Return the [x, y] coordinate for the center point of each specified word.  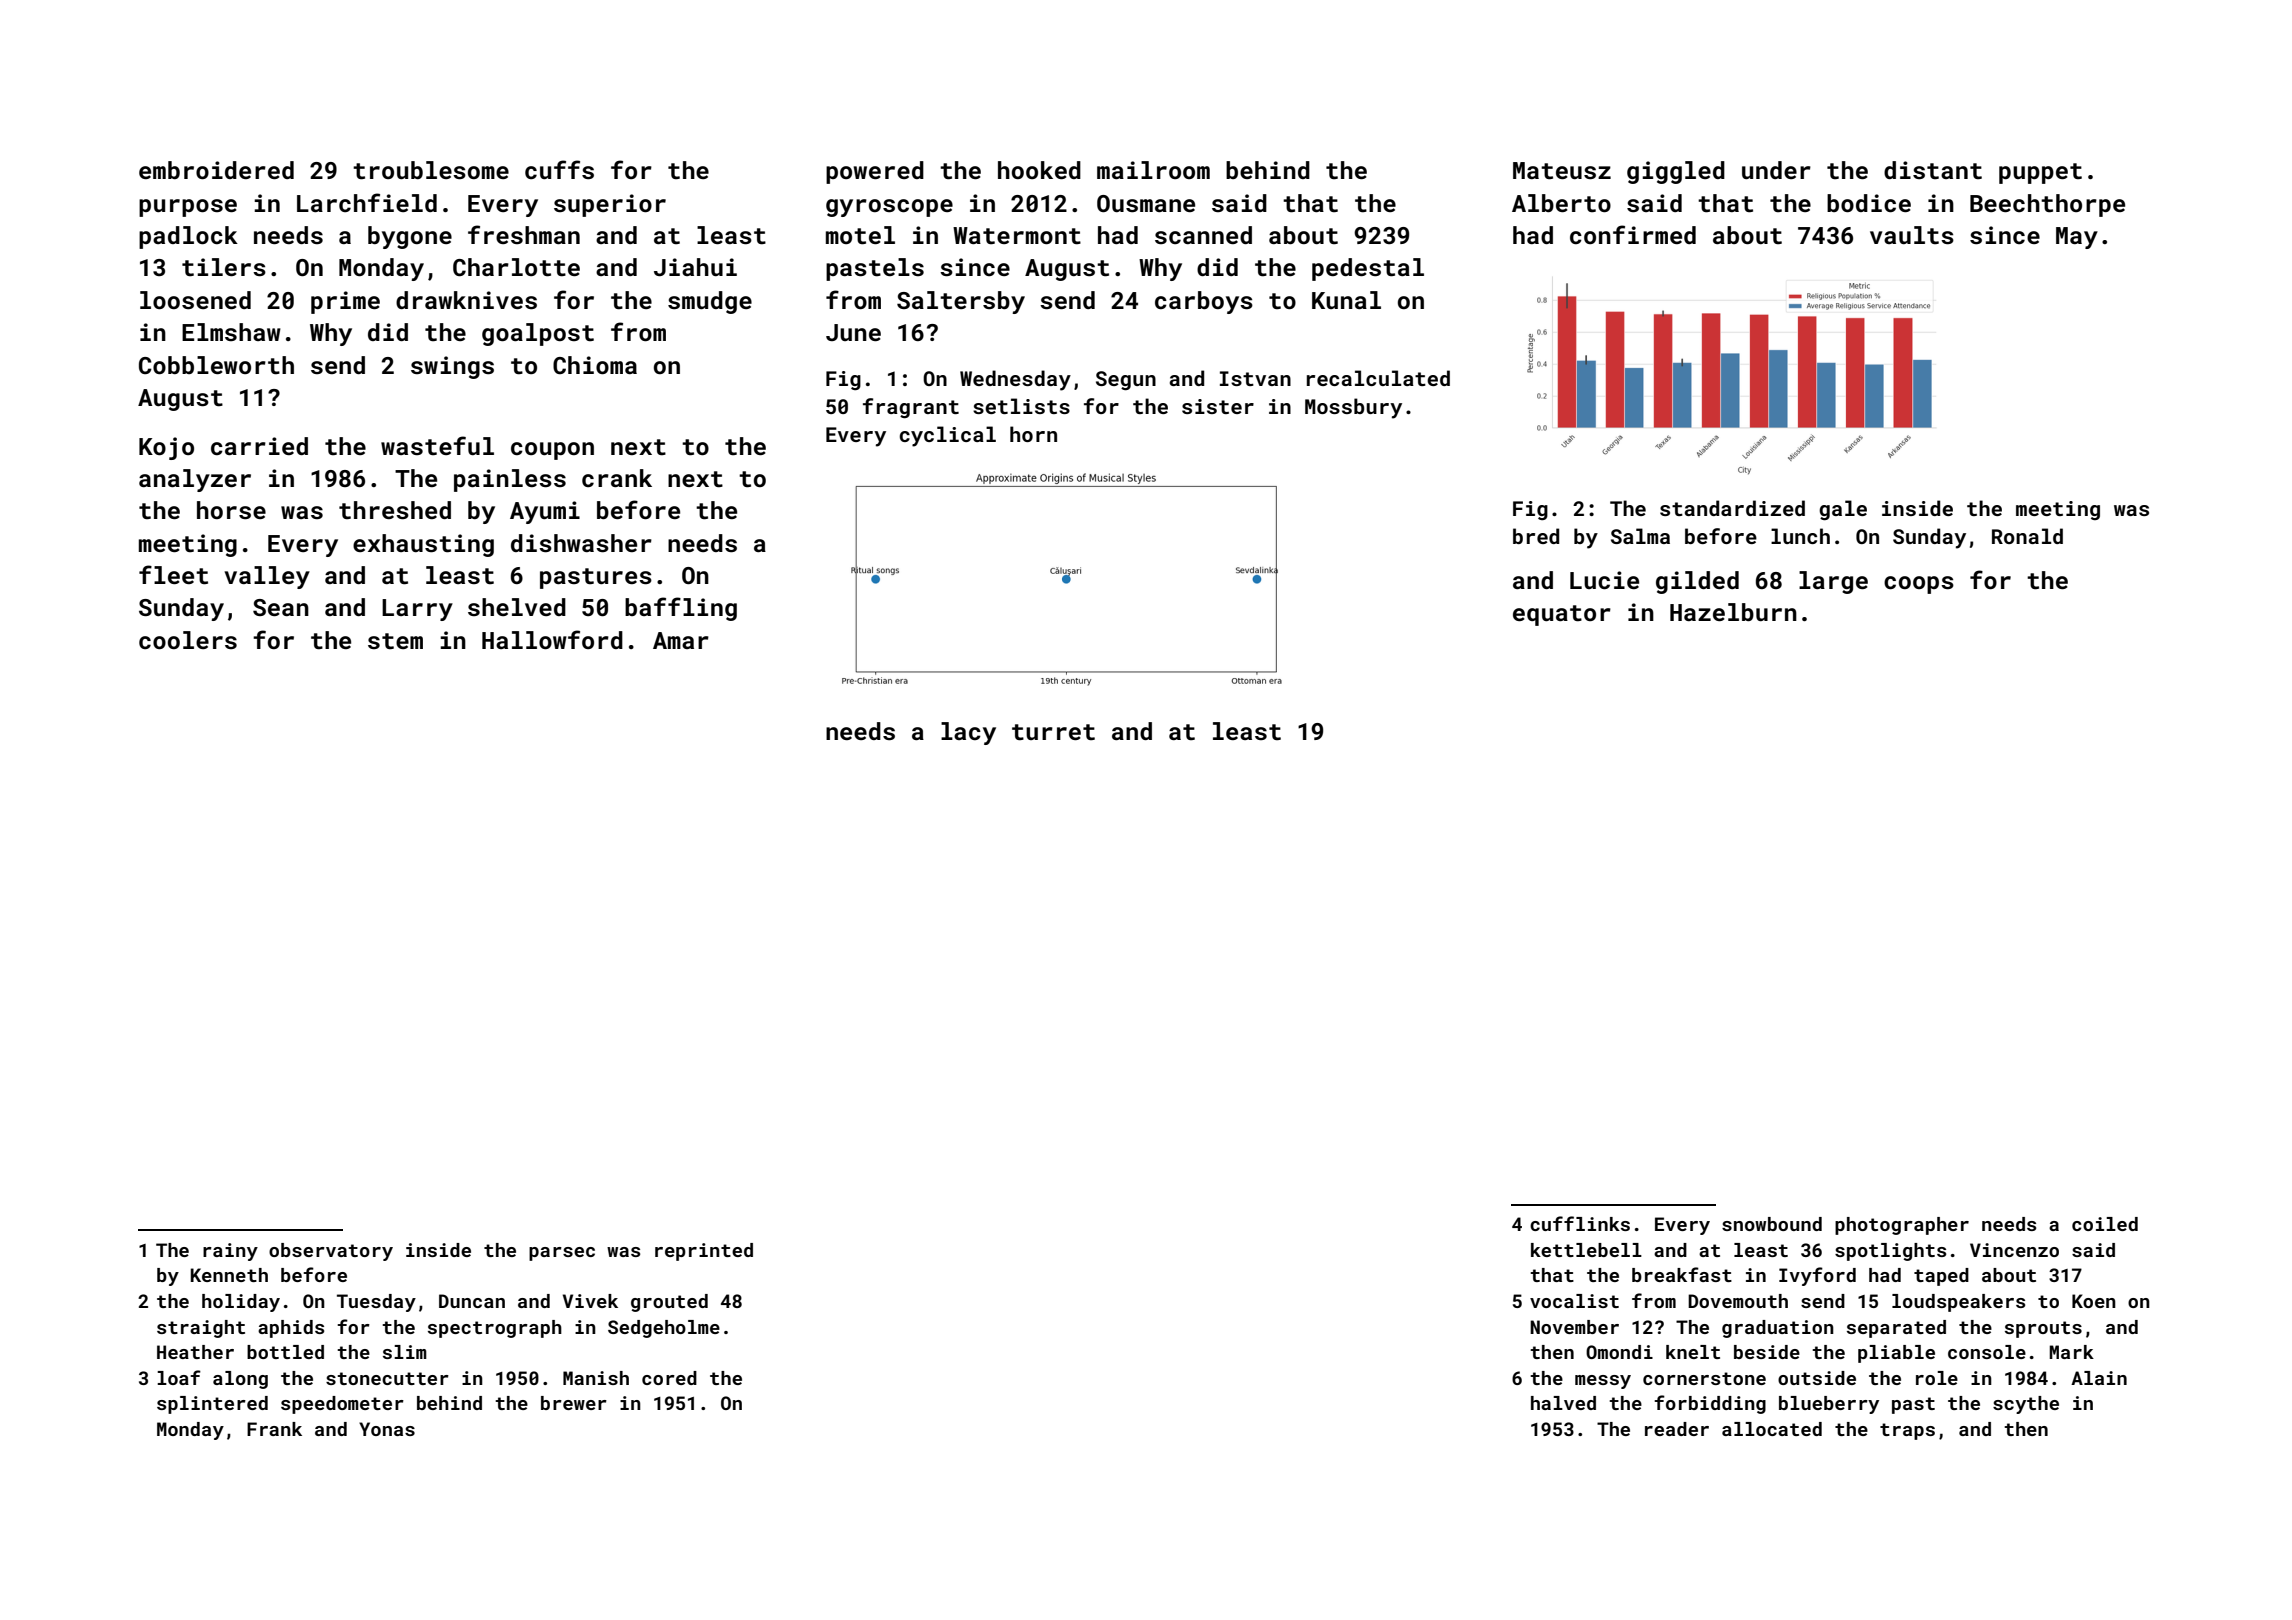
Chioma [595, 365]
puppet [2040, 173]
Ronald [2027, 536]
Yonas [387, 1429]
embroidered [216, 170]
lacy [968, 733]
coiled [2105, 1224]
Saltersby [961, 302]
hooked [1039, 170]
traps [1907, 1431]
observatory [331, 1252]
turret [1053, 732]
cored [669, 1378]
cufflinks [1580, 1223]
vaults [1912, 235]
